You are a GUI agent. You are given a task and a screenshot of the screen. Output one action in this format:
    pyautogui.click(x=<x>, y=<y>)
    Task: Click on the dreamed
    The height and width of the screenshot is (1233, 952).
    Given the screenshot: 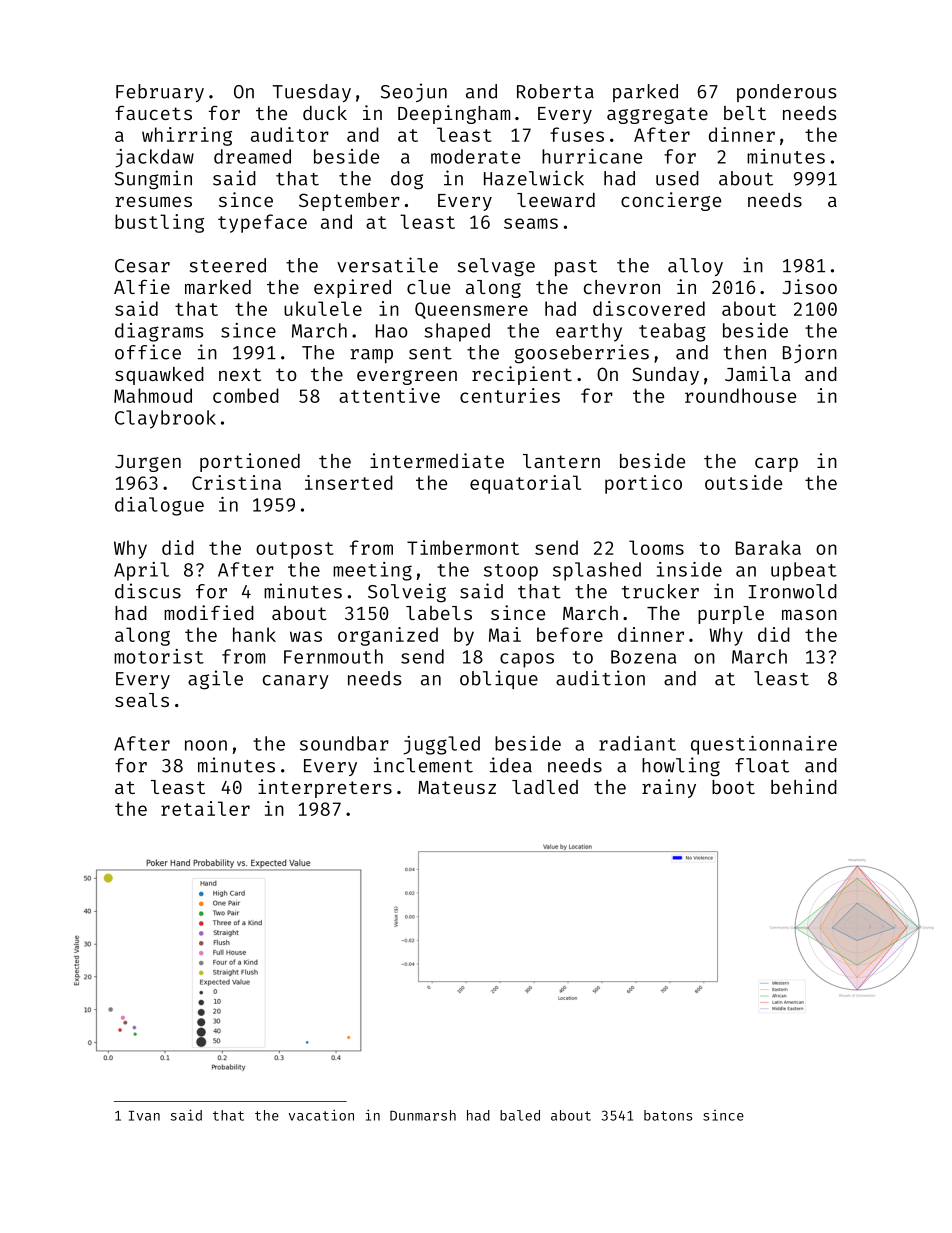 What is the action you would take?
    pyautogui.click(x=252, y=156)
